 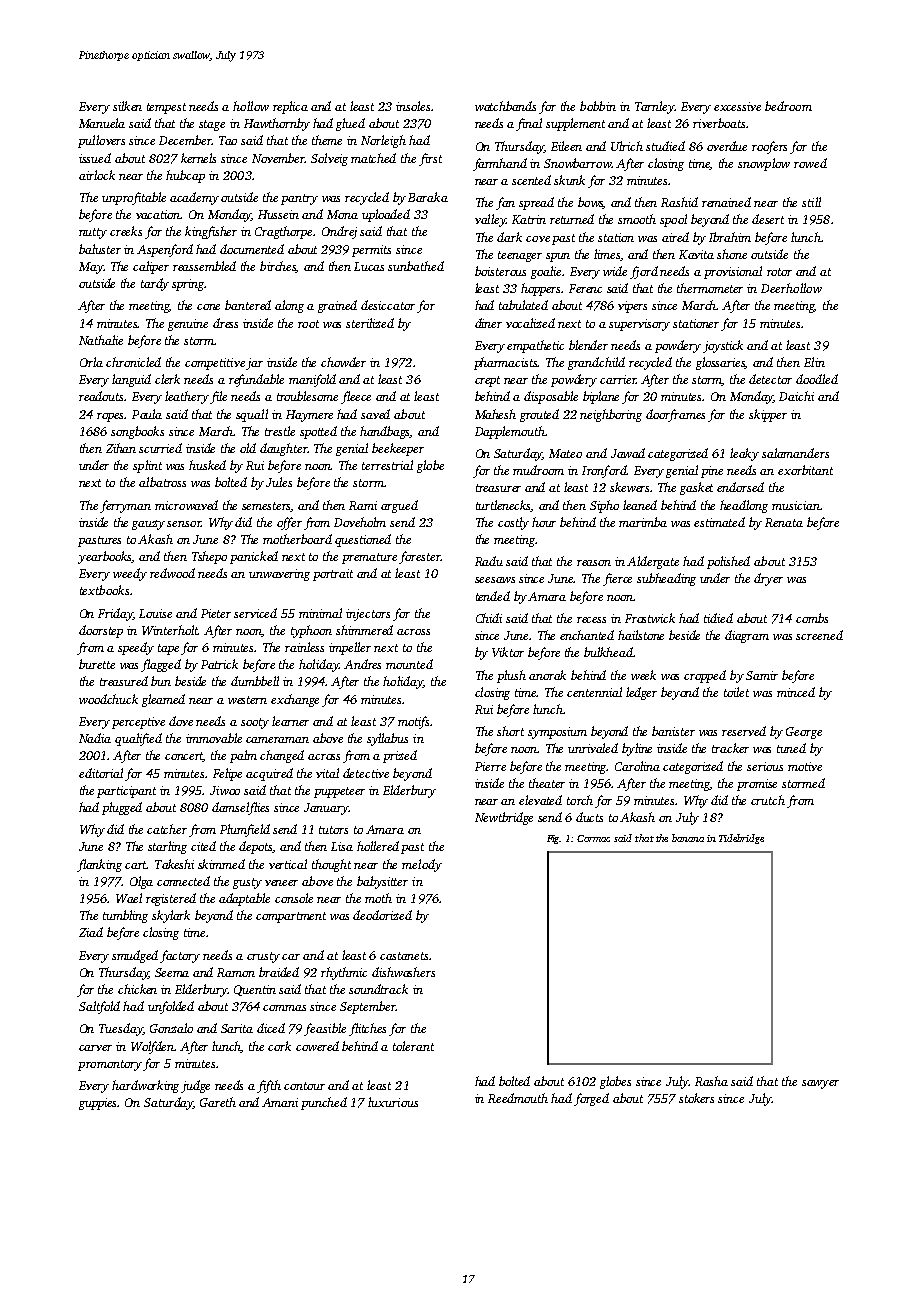 I want to click on squall, so click(x=252, y=415).
